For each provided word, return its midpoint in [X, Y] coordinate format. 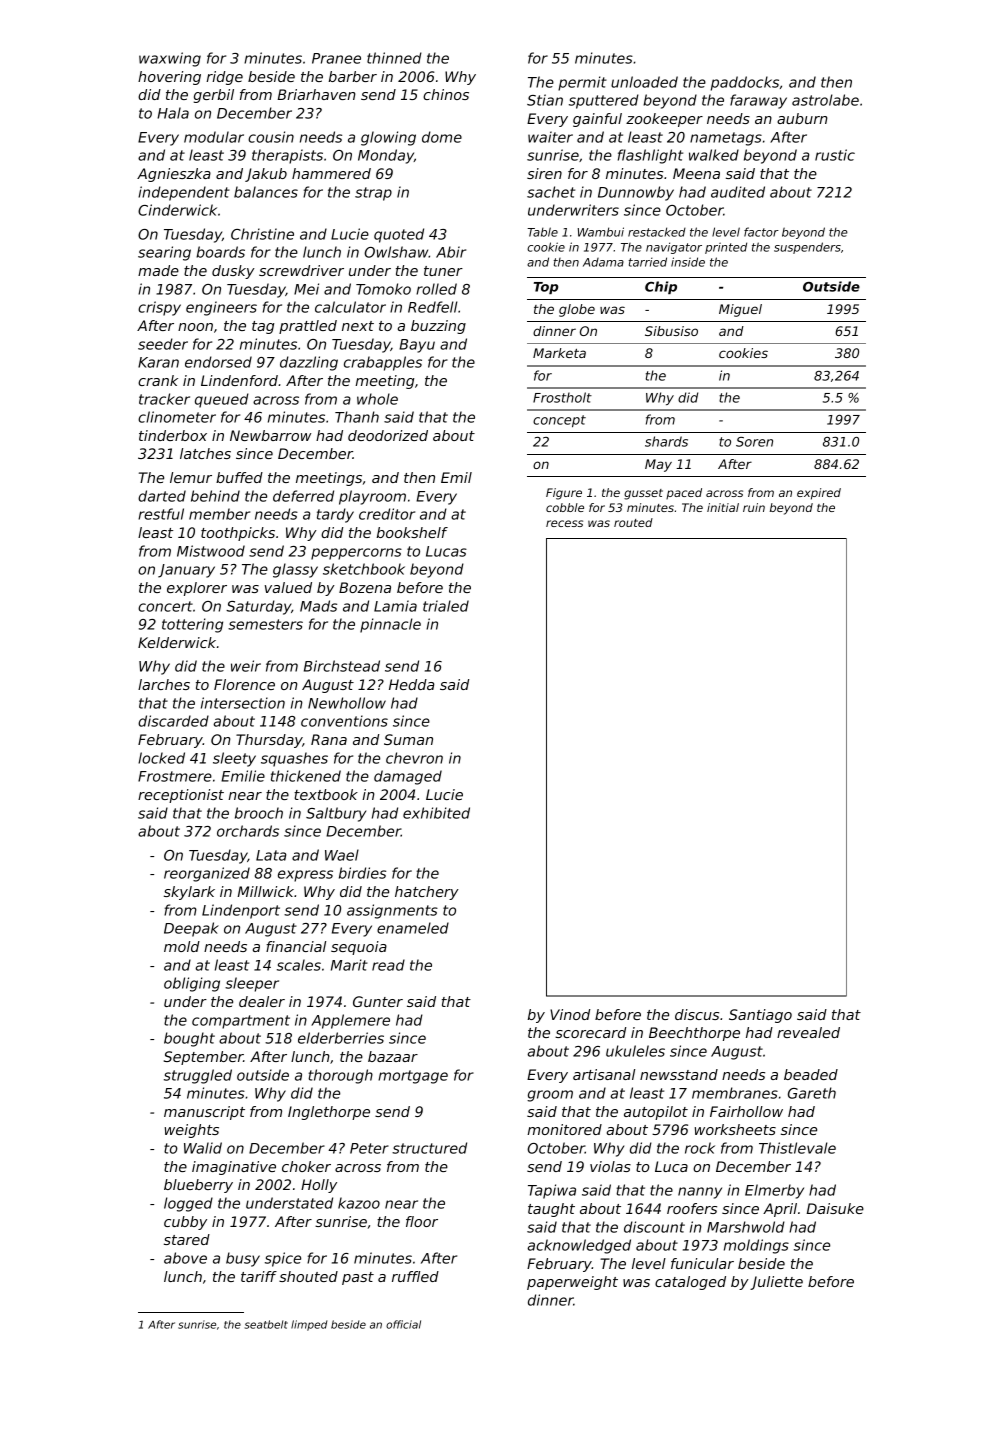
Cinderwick [177, 210]
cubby [185, 1223]
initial [723, 507]
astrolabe [825, 100]
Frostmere [175, 776]
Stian [545, 100]
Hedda [411, 684]
